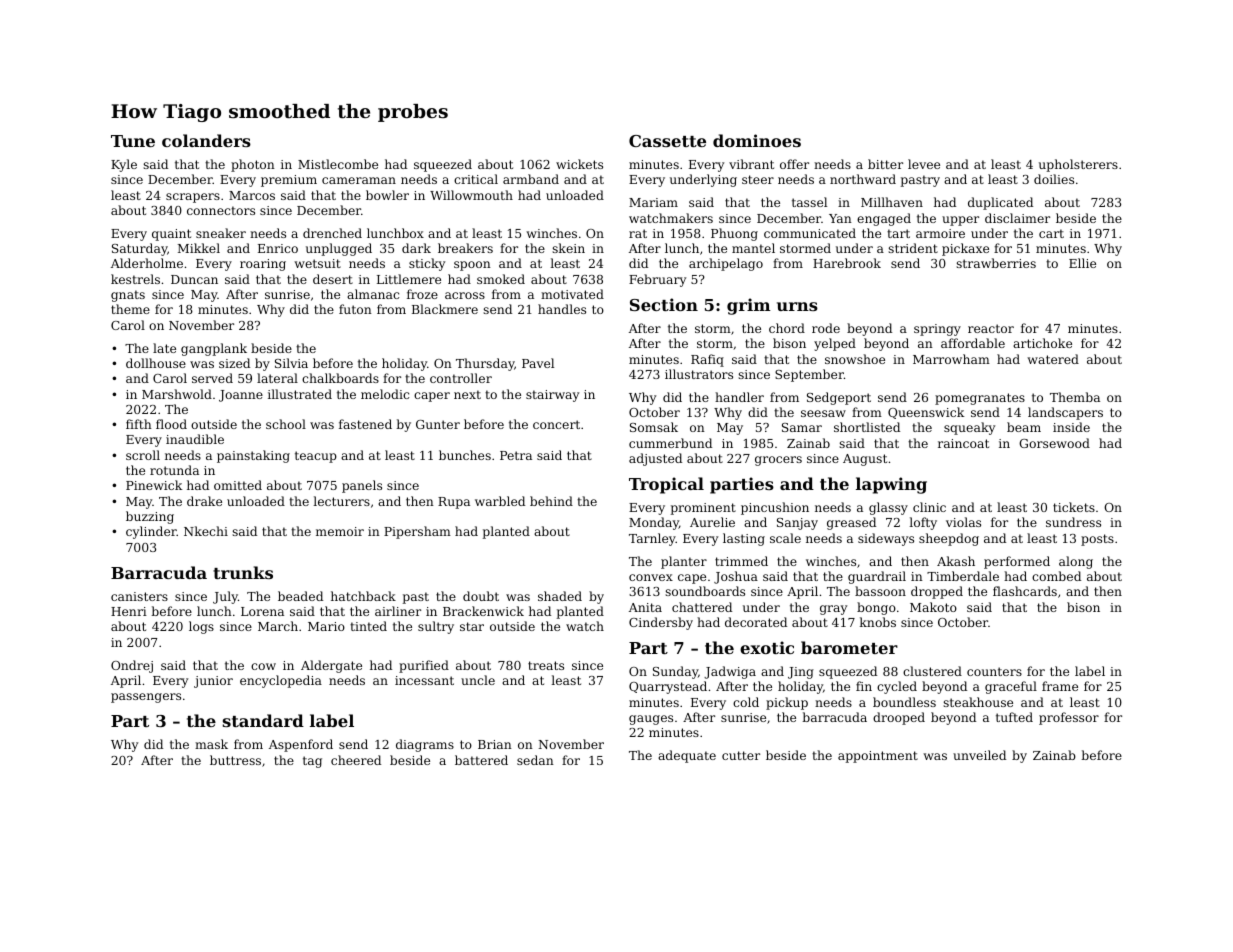  What do you see at coordinates (211, 744) in the screenshot?
I see `mask` at bounding box center [211, 744].
